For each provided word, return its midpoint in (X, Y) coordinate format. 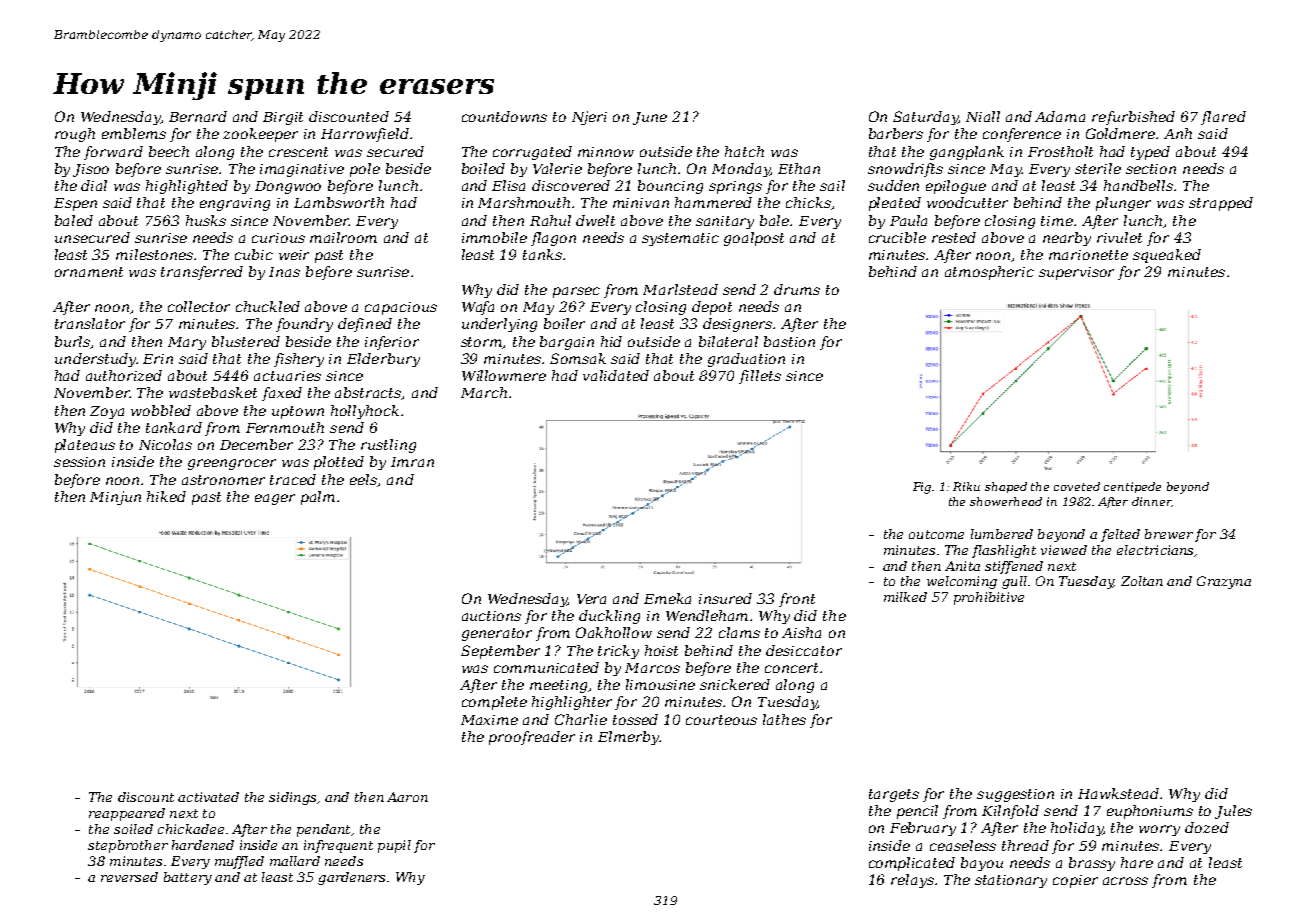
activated (208, 797)
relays (912, 881)
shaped (1006, 487)
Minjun (115, 498)
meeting (559, 686)
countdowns (504, 116)
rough (75, 135)
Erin (158, 359)
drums (797, 289)
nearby (1067, 239)
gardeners (351, 878)
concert (791, 668)
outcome (936, 534)
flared (1223, 118)
